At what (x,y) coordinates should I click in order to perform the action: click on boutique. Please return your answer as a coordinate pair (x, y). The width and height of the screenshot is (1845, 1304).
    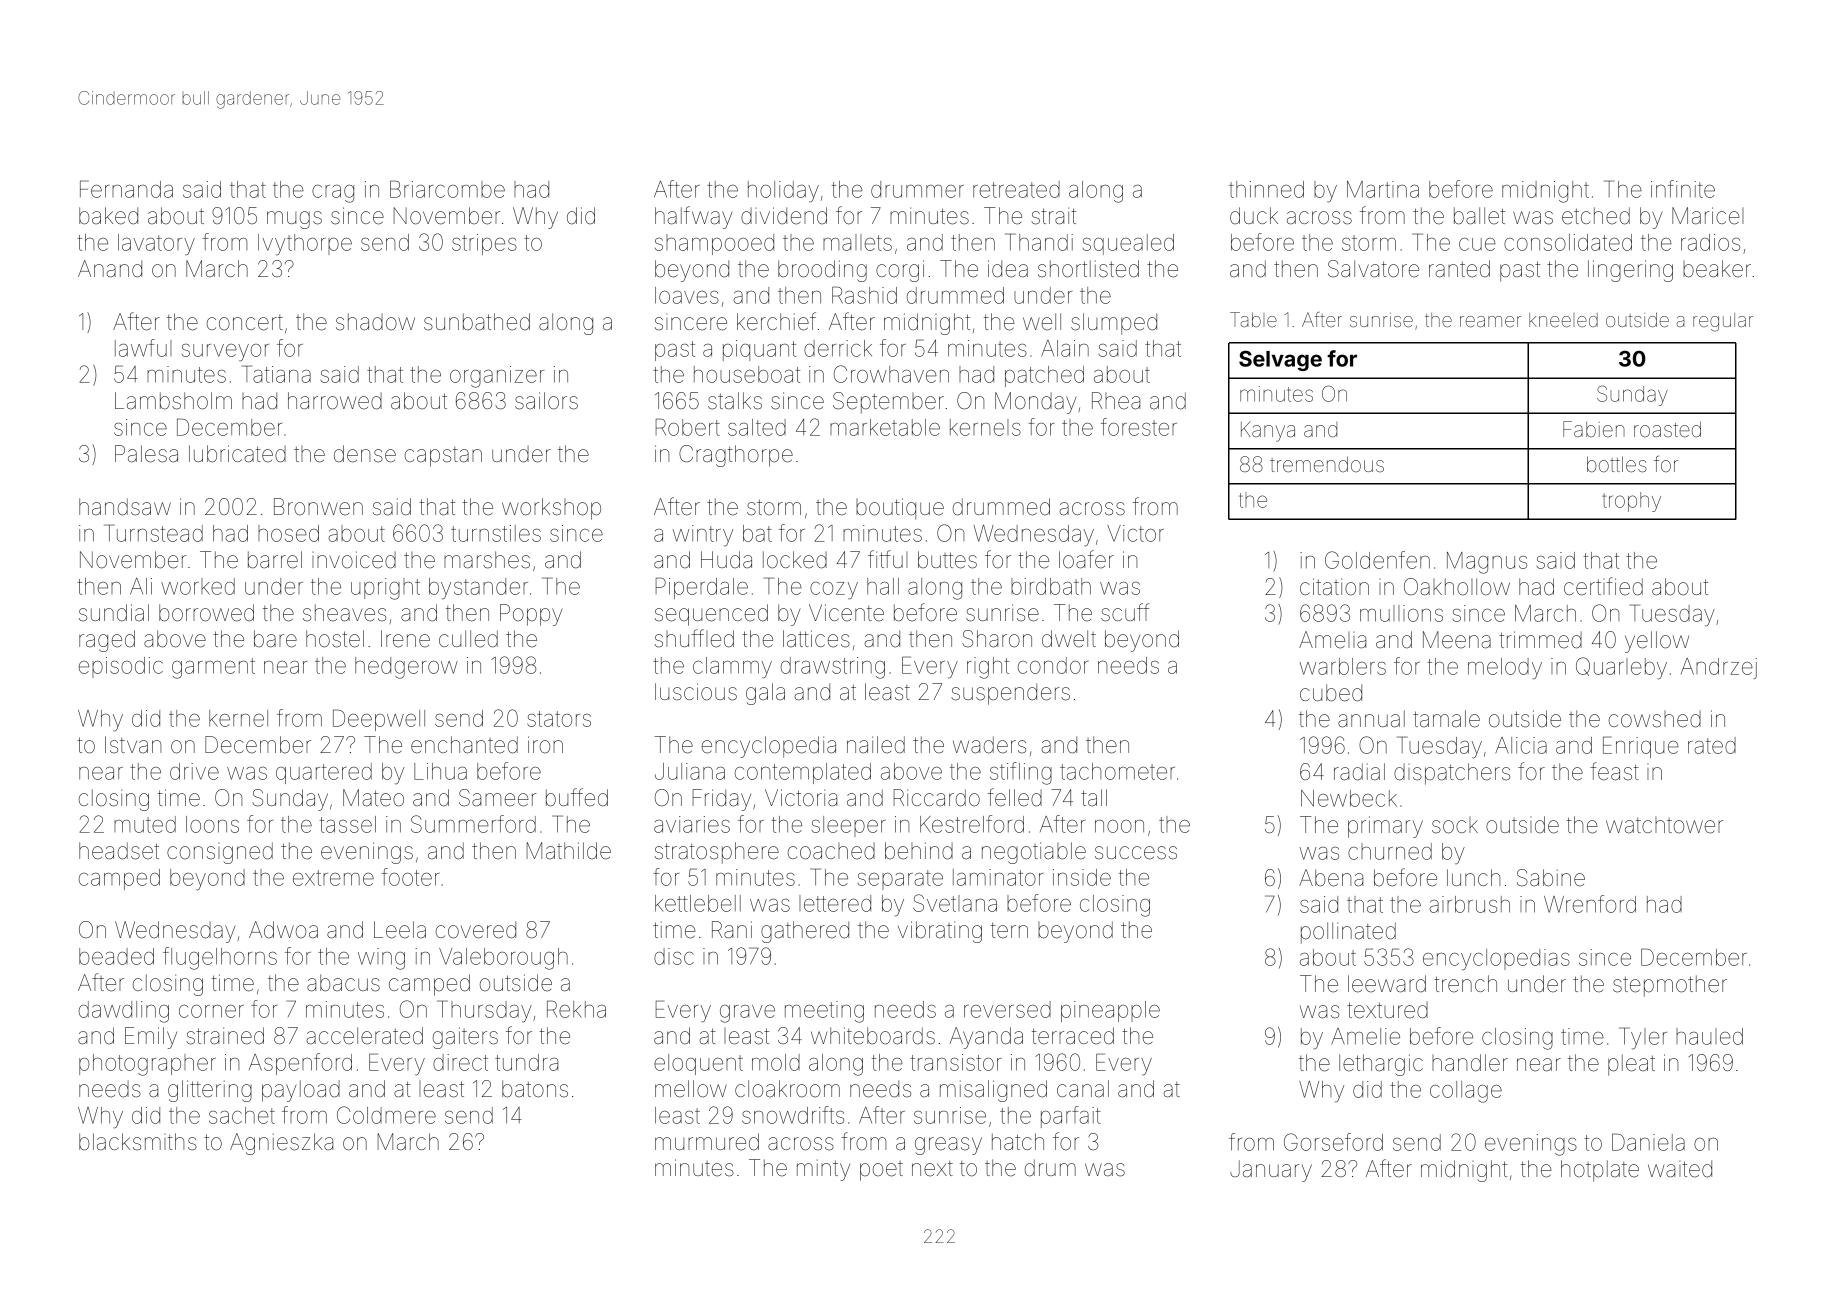
    Looking at the image, I should click on (900, 509).
